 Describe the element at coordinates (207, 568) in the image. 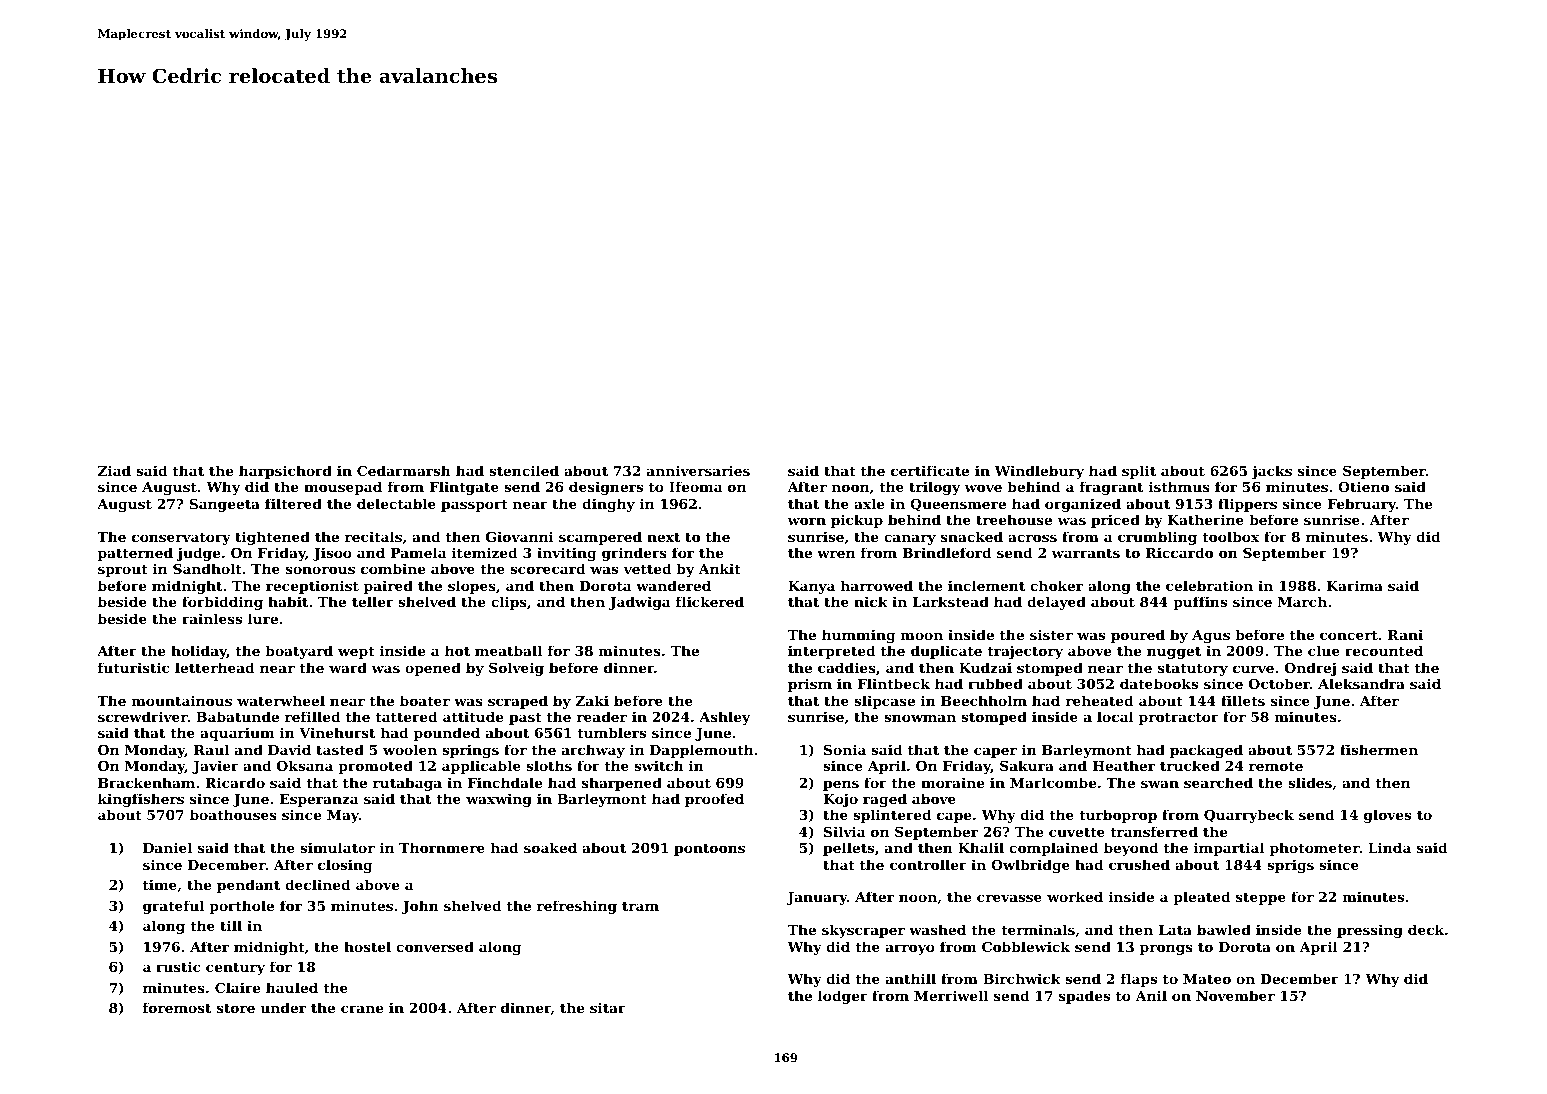

I see `Sandholt` at that location.
